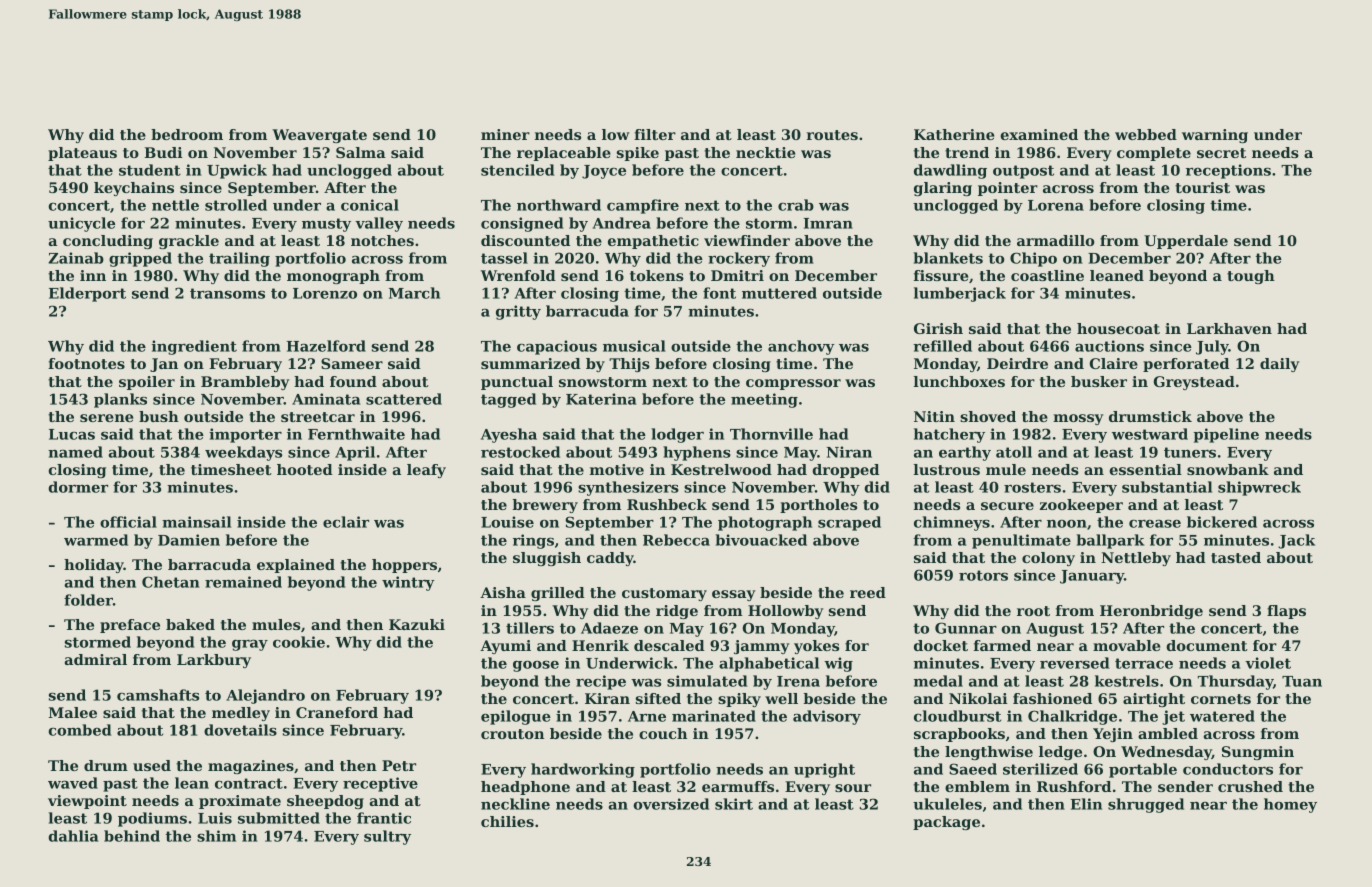  What do you see at coordinates (227, 293) in the page?
I see `transoms` at bounding box center [227, 293].
